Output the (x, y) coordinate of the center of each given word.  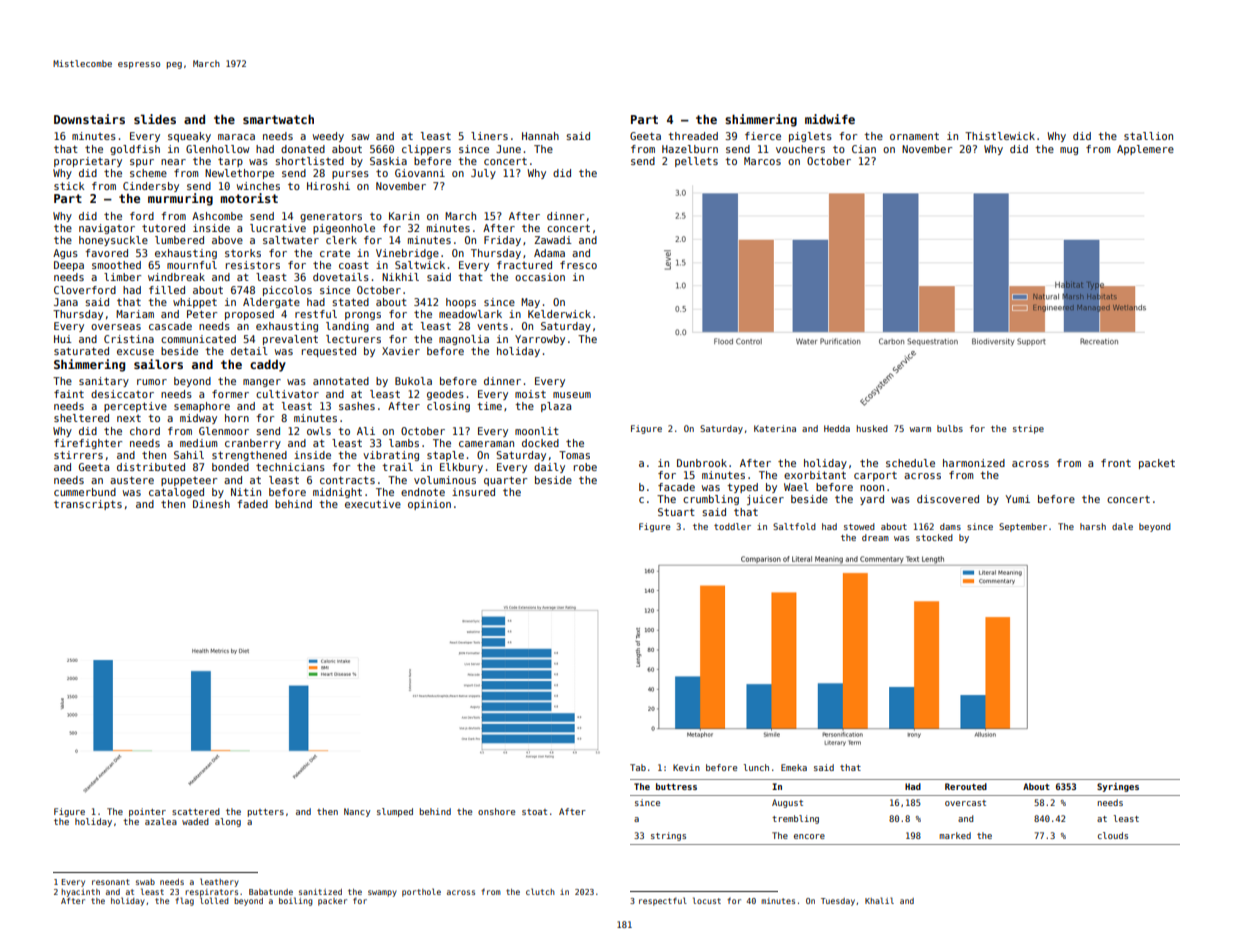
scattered (196, 811)
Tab (638, 767)
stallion (1148, 136)
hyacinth (80, 893)
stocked (934, 537)
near (173, 162)
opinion (429, 505)
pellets (696, 162)
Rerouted (966, 786)
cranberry (253, 444)
